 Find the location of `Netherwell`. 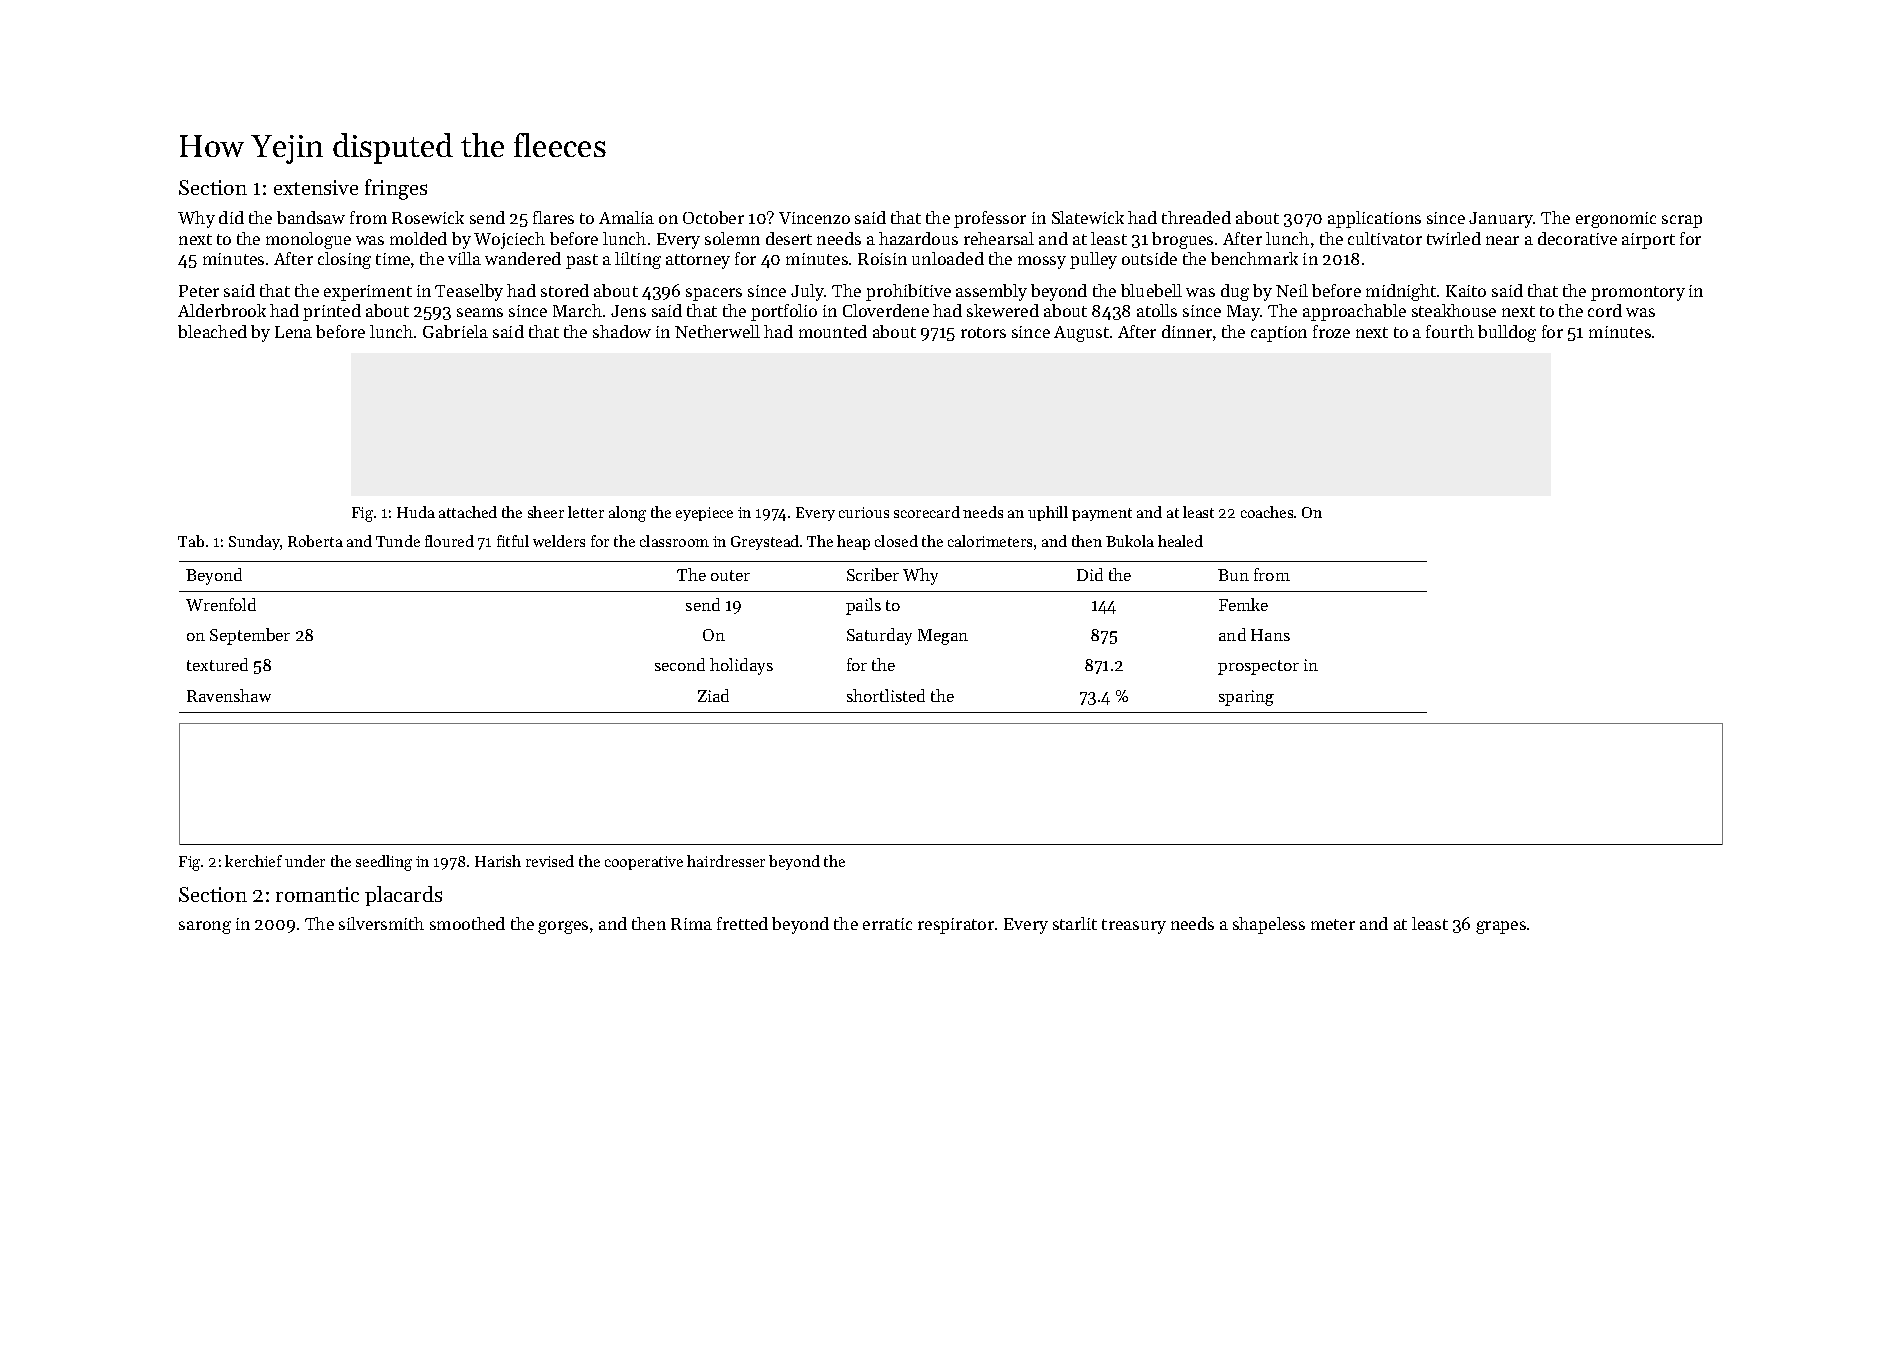

Netherwell is located at coordinates (717, 331).
